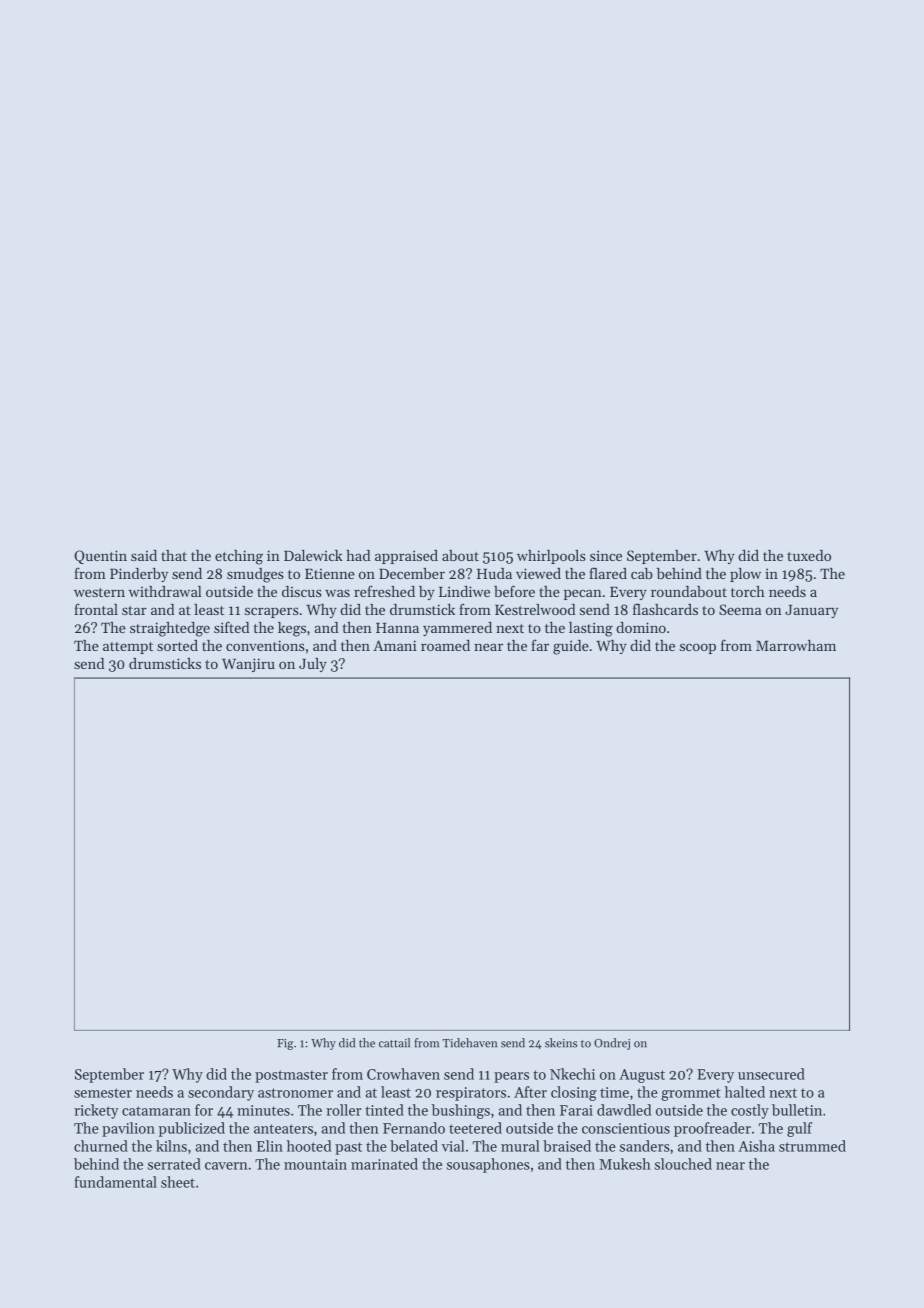  I want to click on Fig, so click(285, 1044).
